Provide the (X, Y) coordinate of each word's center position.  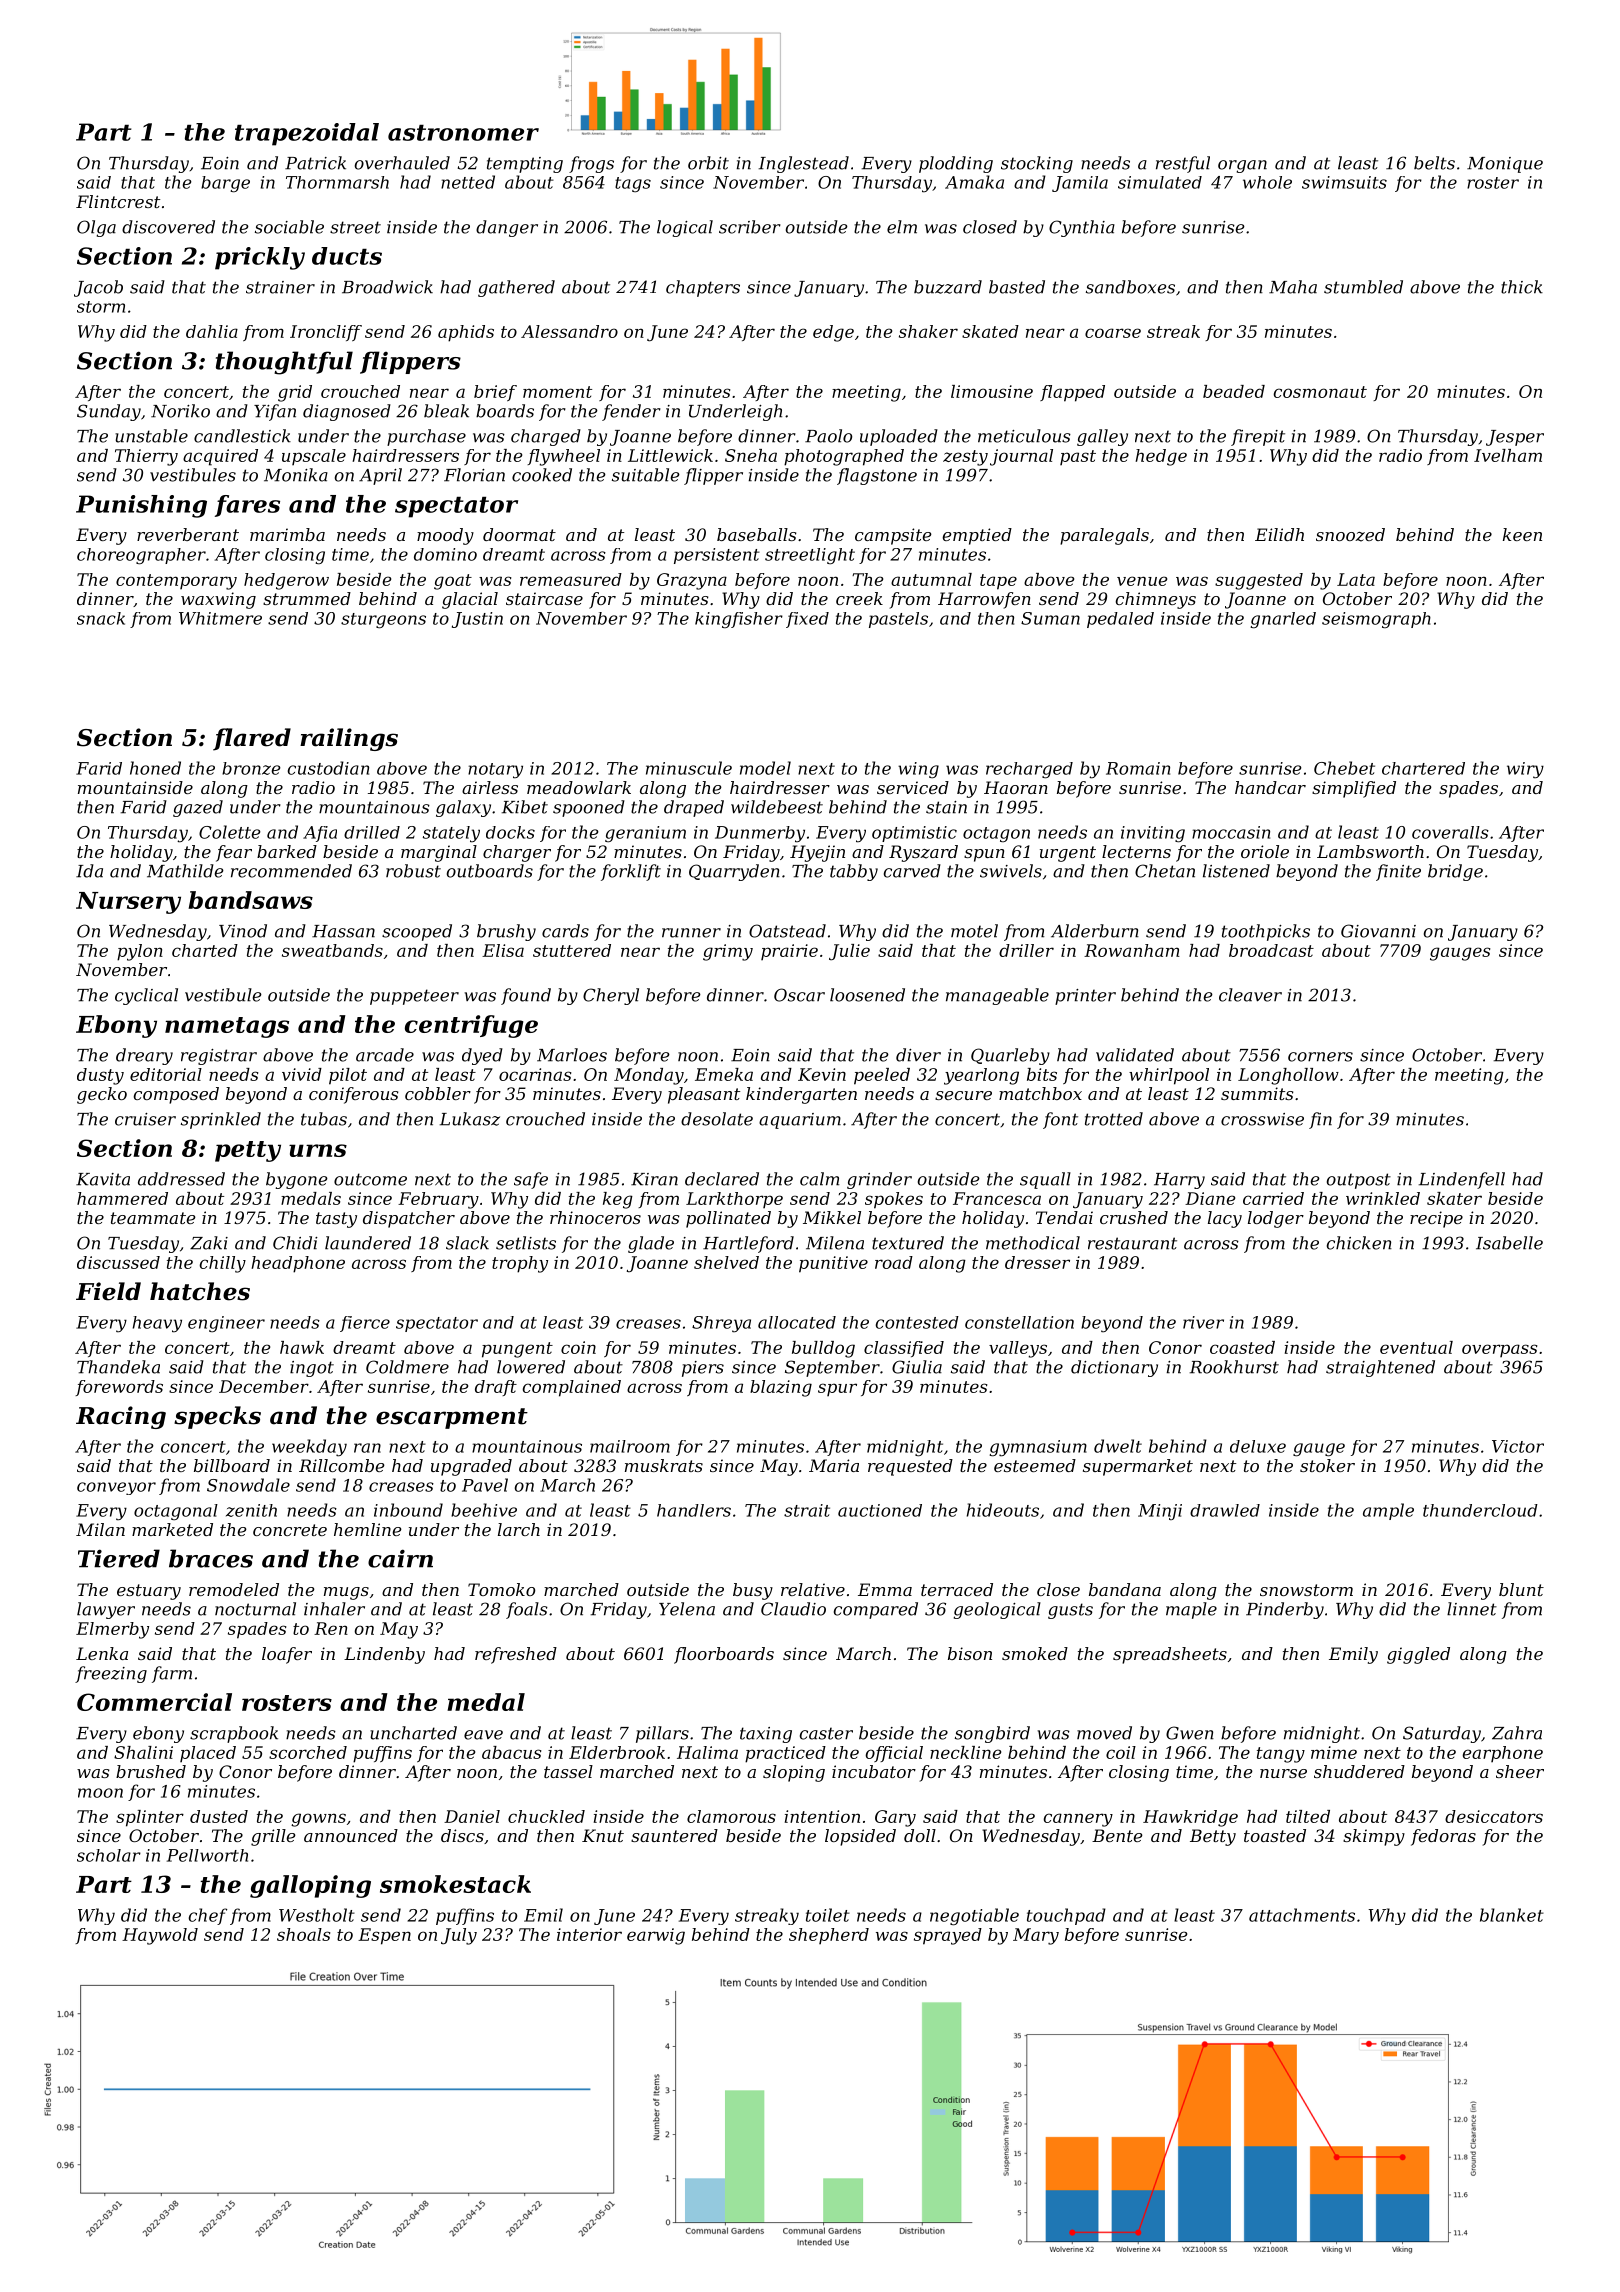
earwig (656, 1936)
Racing (121, 1417)
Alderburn (1095, 931)
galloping (310, 1886)
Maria (834, 1465)
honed (155, 768)
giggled (1418, 1655)
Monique (1505, 165)
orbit (708, 163)
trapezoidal (307, 134)
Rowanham (1132, 950)
